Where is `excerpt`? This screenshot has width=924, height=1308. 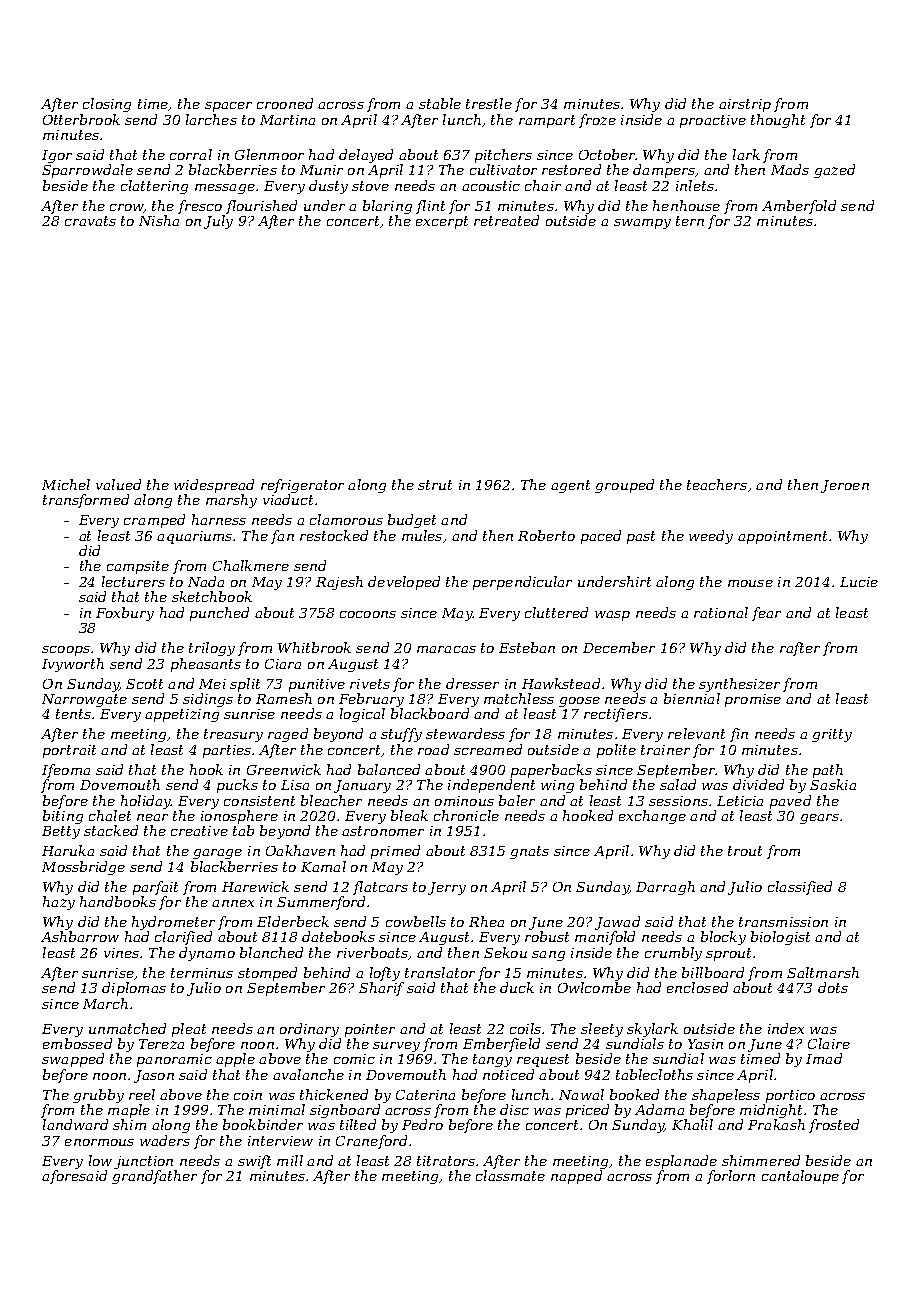
excerpt is located at coordinates (442, 222).
